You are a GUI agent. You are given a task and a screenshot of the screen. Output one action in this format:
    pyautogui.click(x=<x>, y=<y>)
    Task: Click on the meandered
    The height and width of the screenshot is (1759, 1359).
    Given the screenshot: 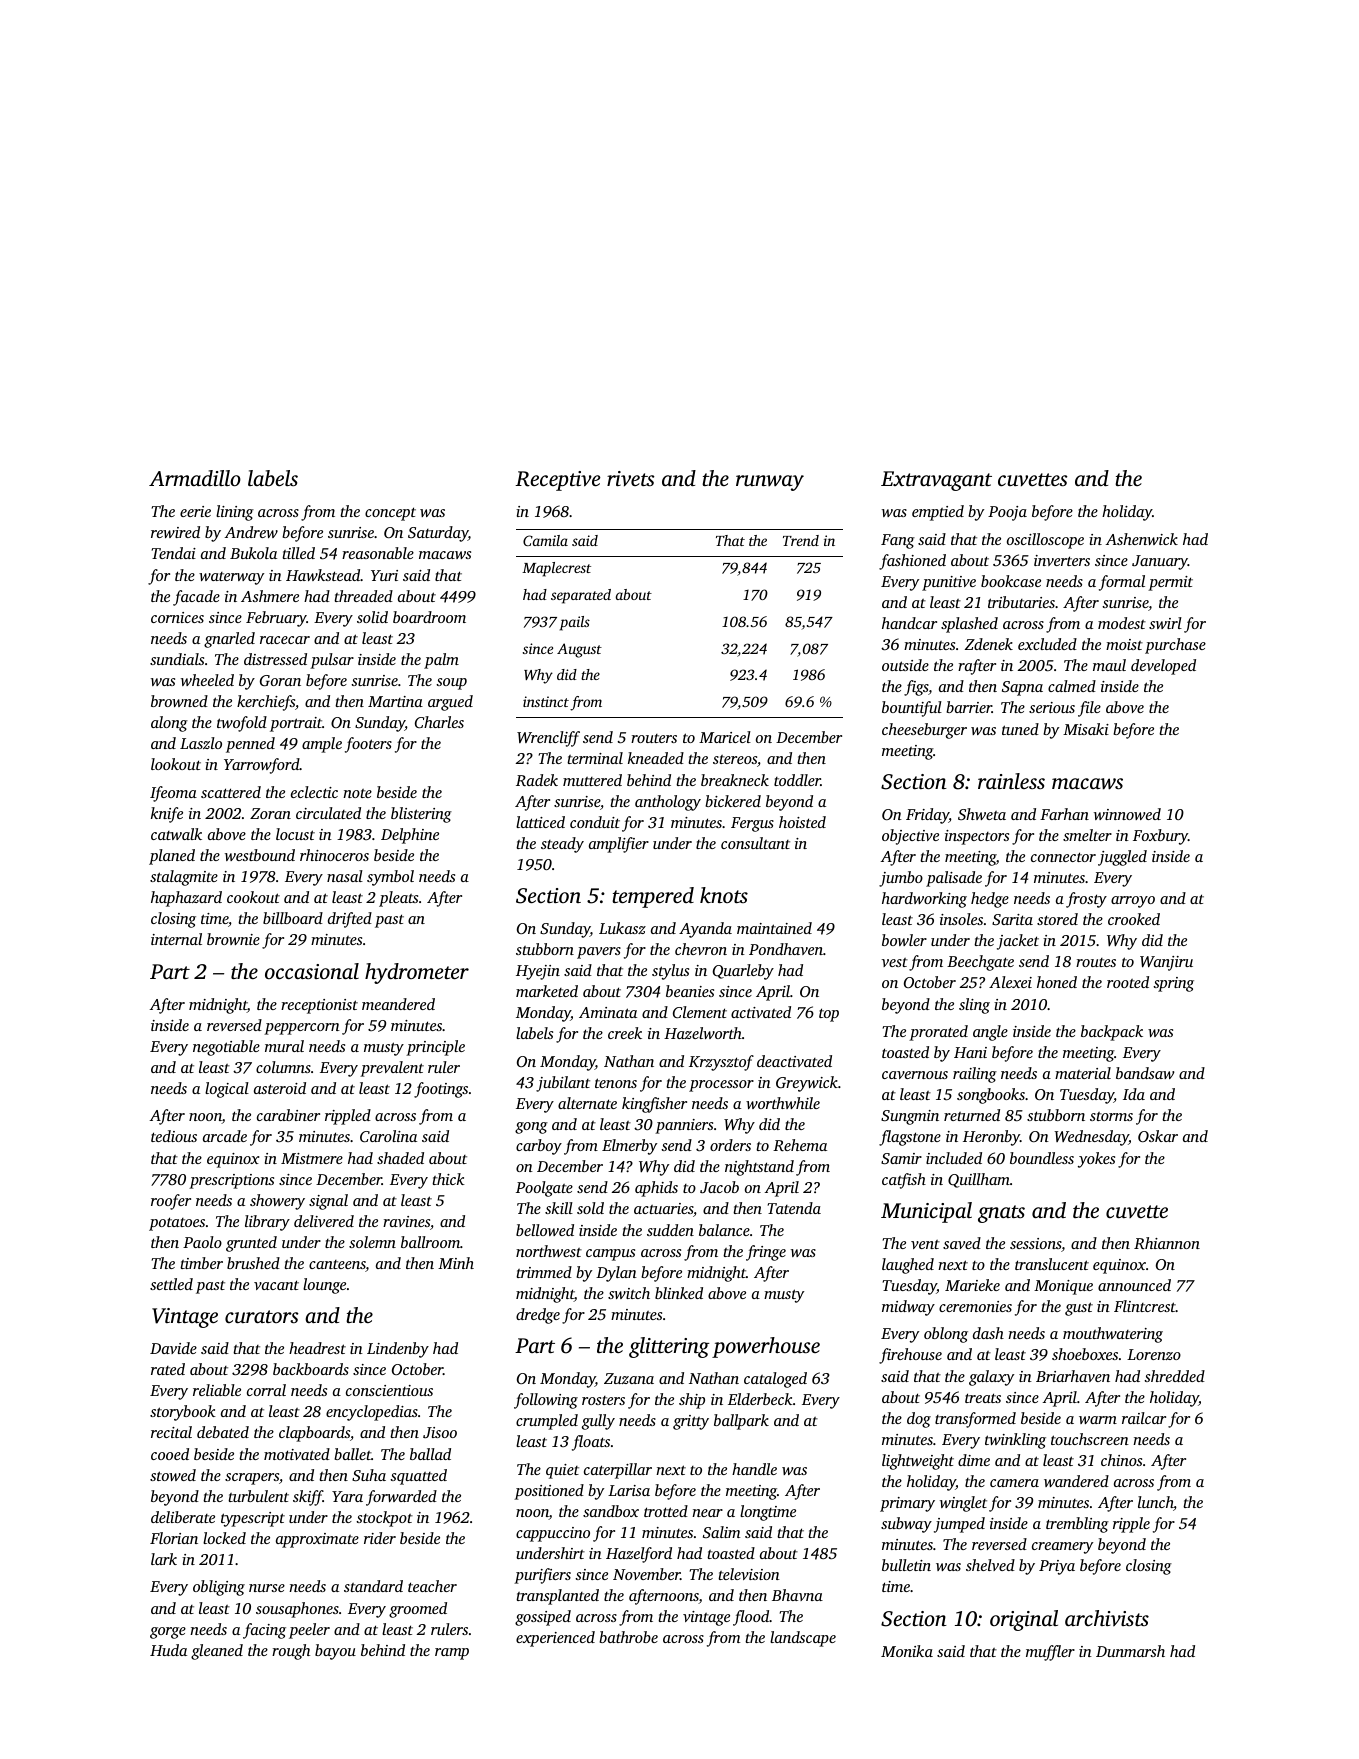 What is the action you would take?
    pyautogui.click(x=398, y=1004)
